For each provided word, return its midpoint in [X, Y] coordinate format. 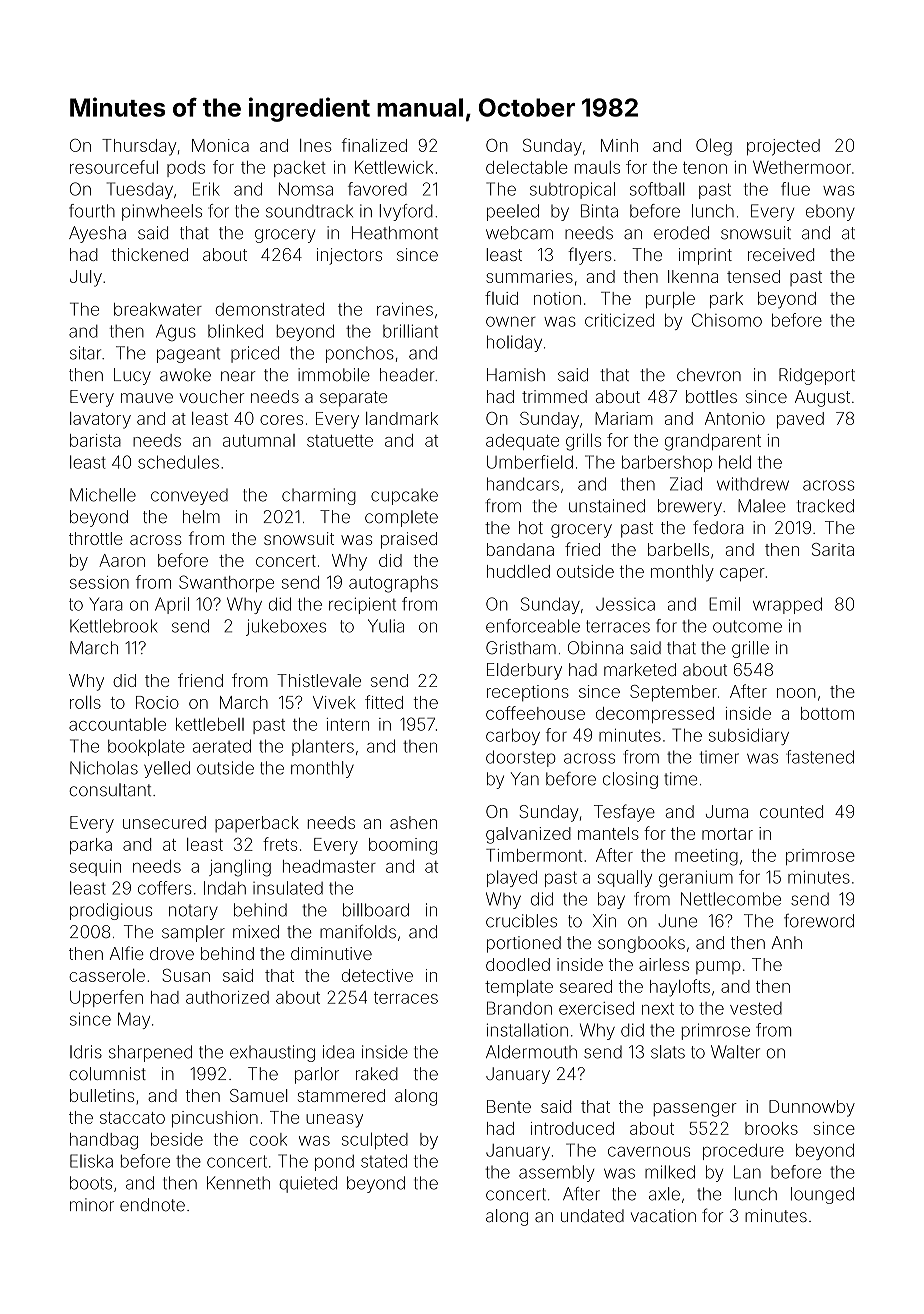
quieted [308, 1184]
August [822, 398]
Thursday [139, 147]
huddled [518, 571]
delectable [527, 167]
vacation [663, 1215]
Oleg [714, 147]
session [99, 582]
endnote [152, 1205]
